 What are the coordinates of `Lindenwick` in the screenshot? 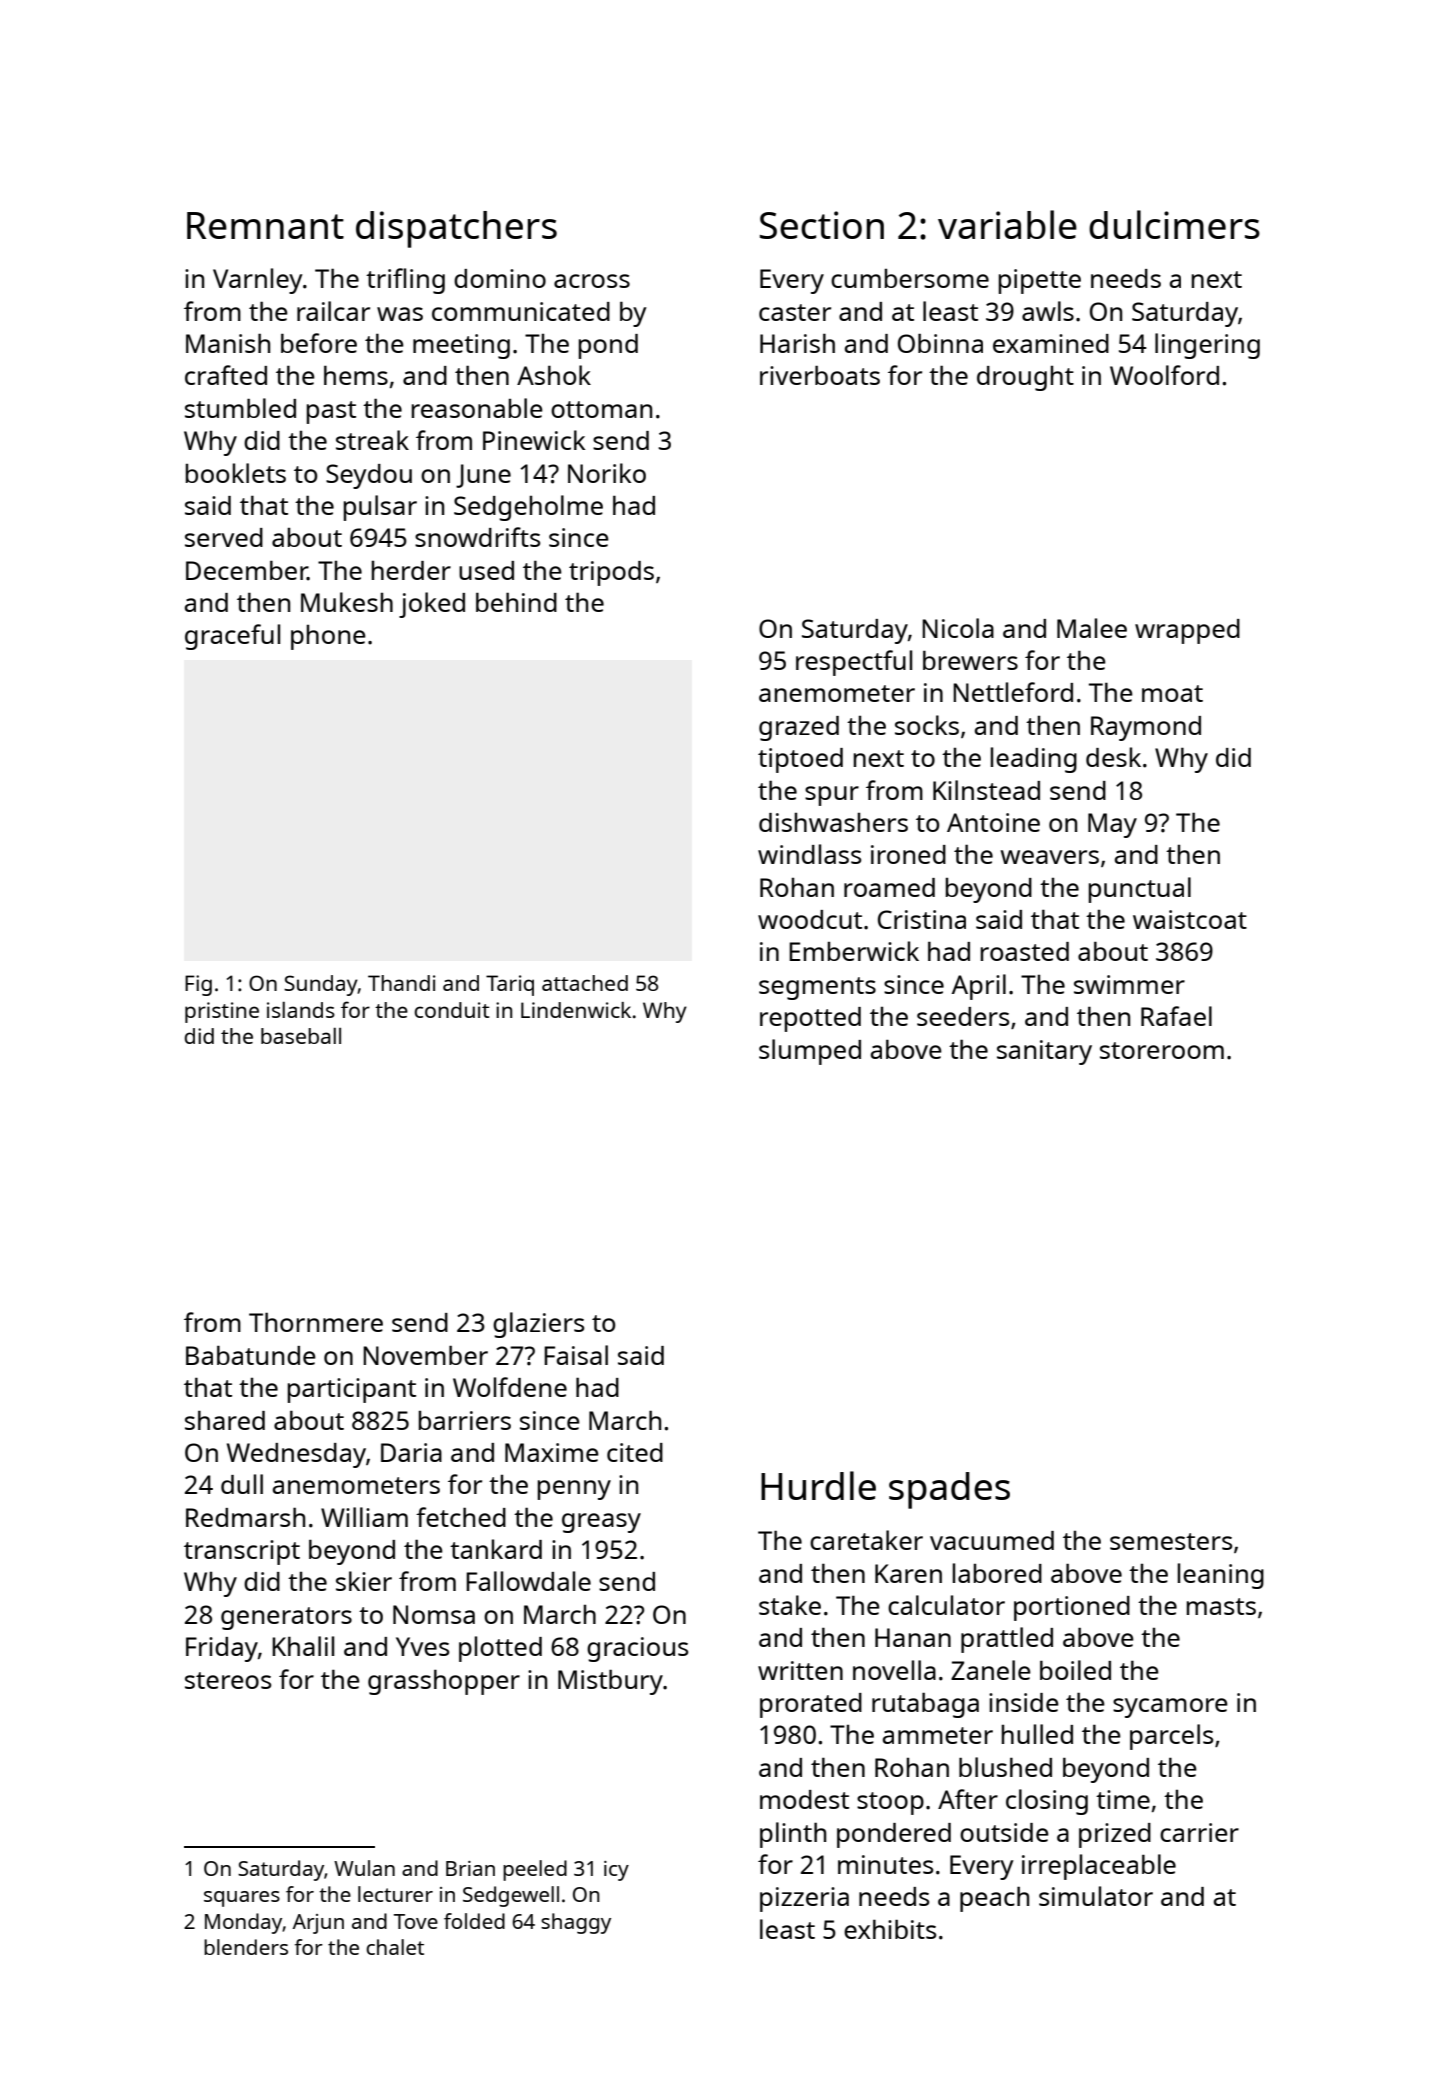 It's located at (576, 1010).
